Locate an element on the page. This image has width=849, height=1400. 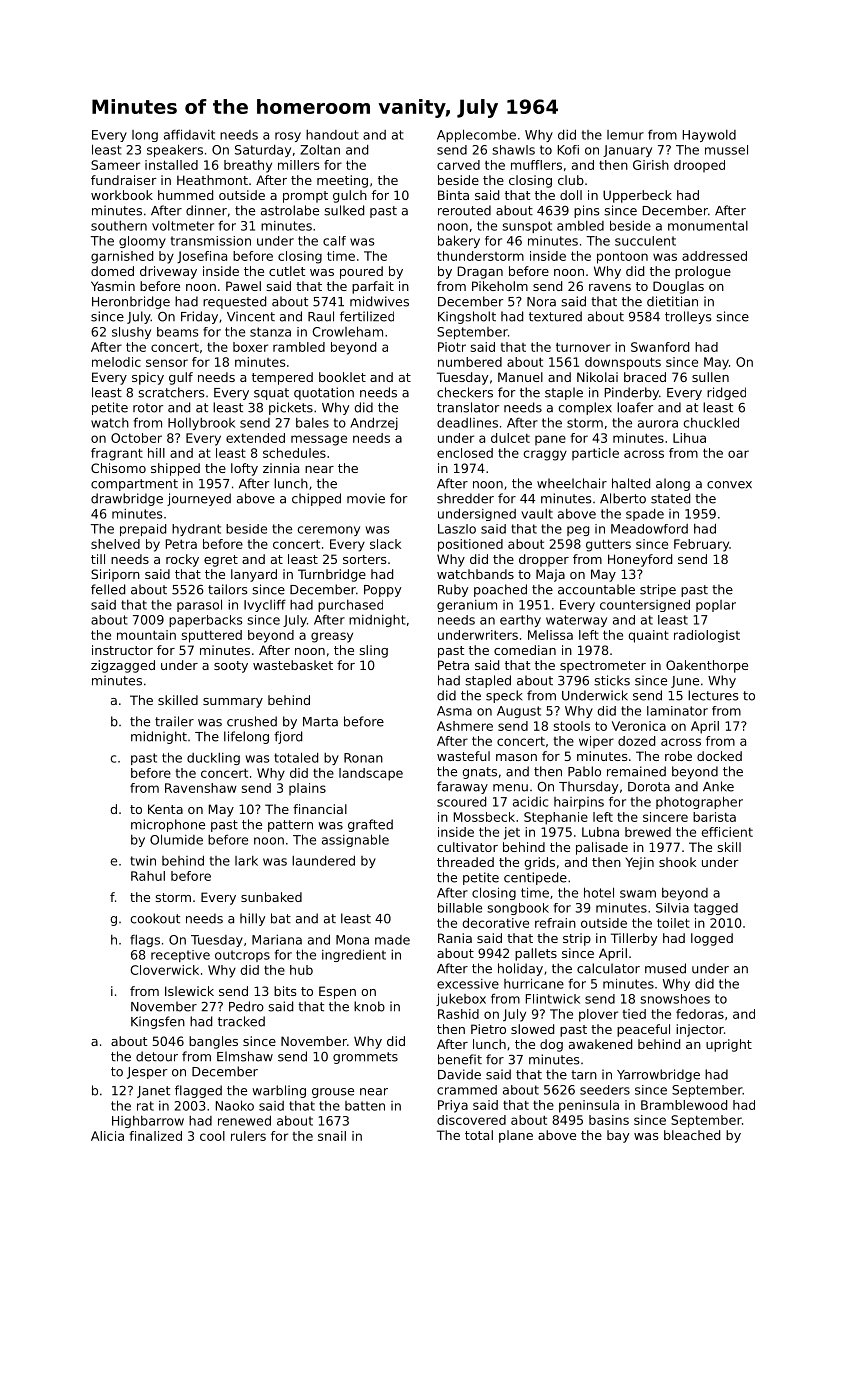
Kofi is located at coordinates (568, 150).
